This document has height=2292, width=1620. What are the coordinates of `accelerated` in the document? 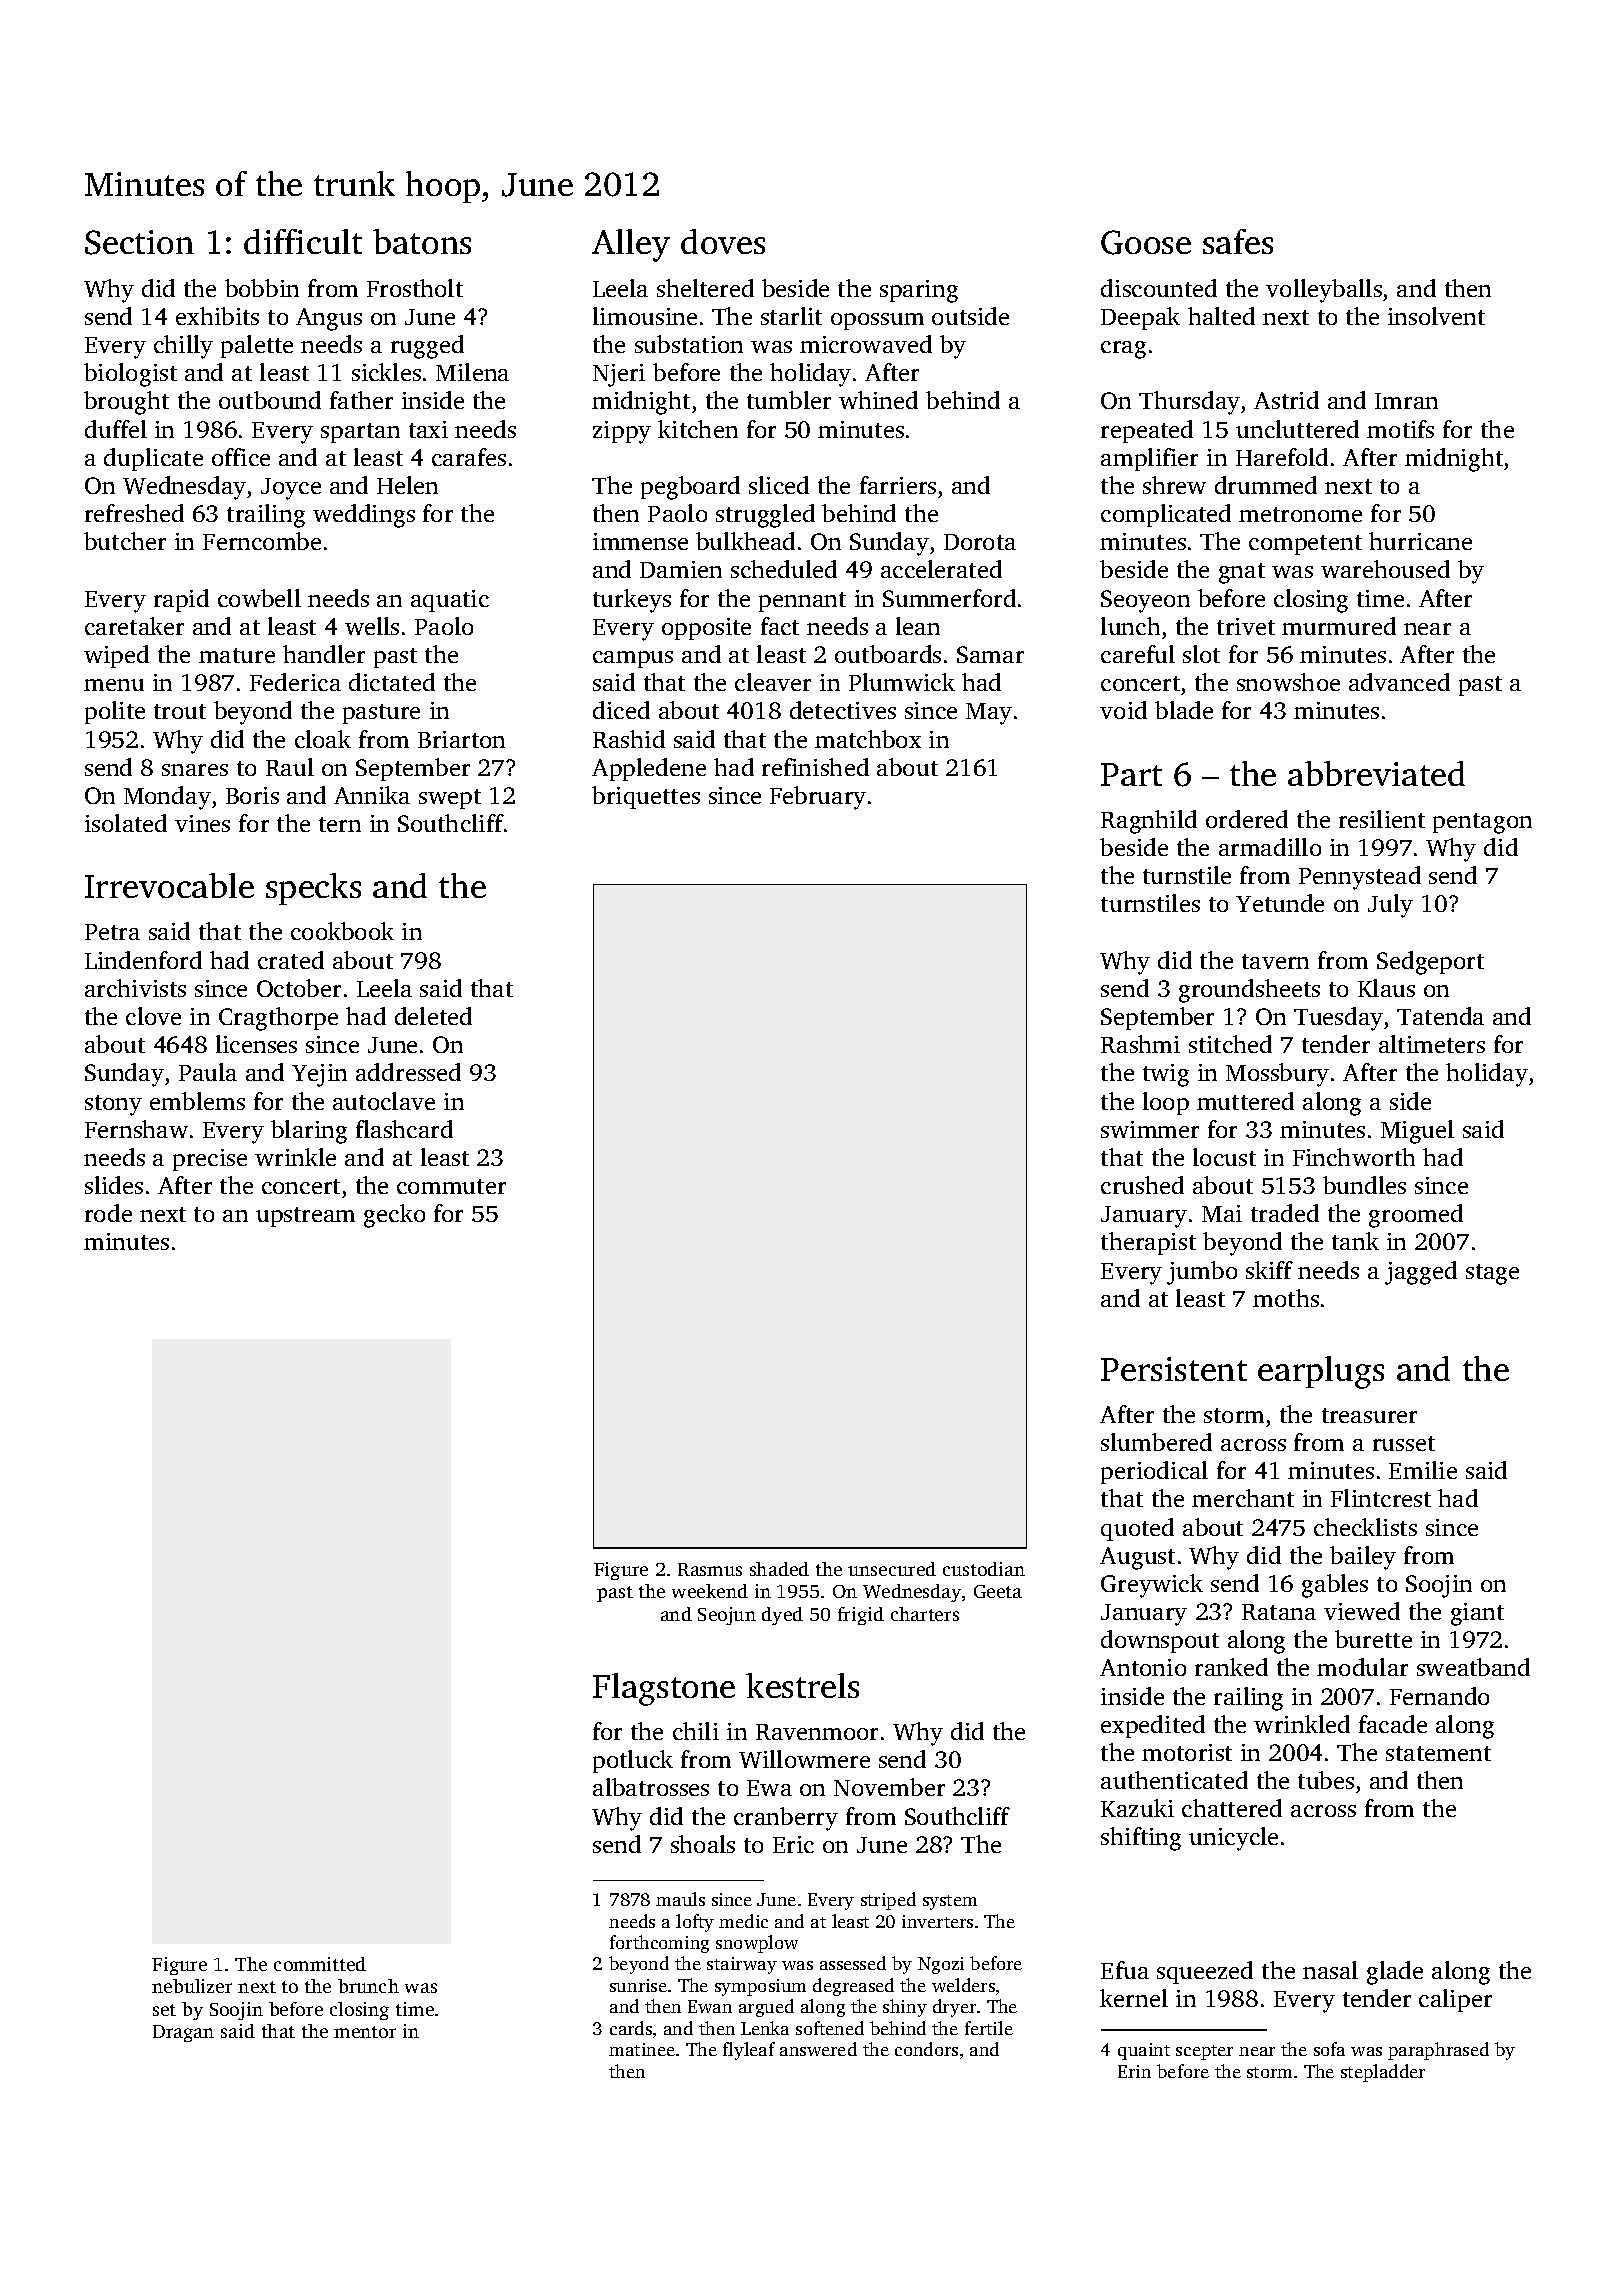 It's located at (941, 569).
